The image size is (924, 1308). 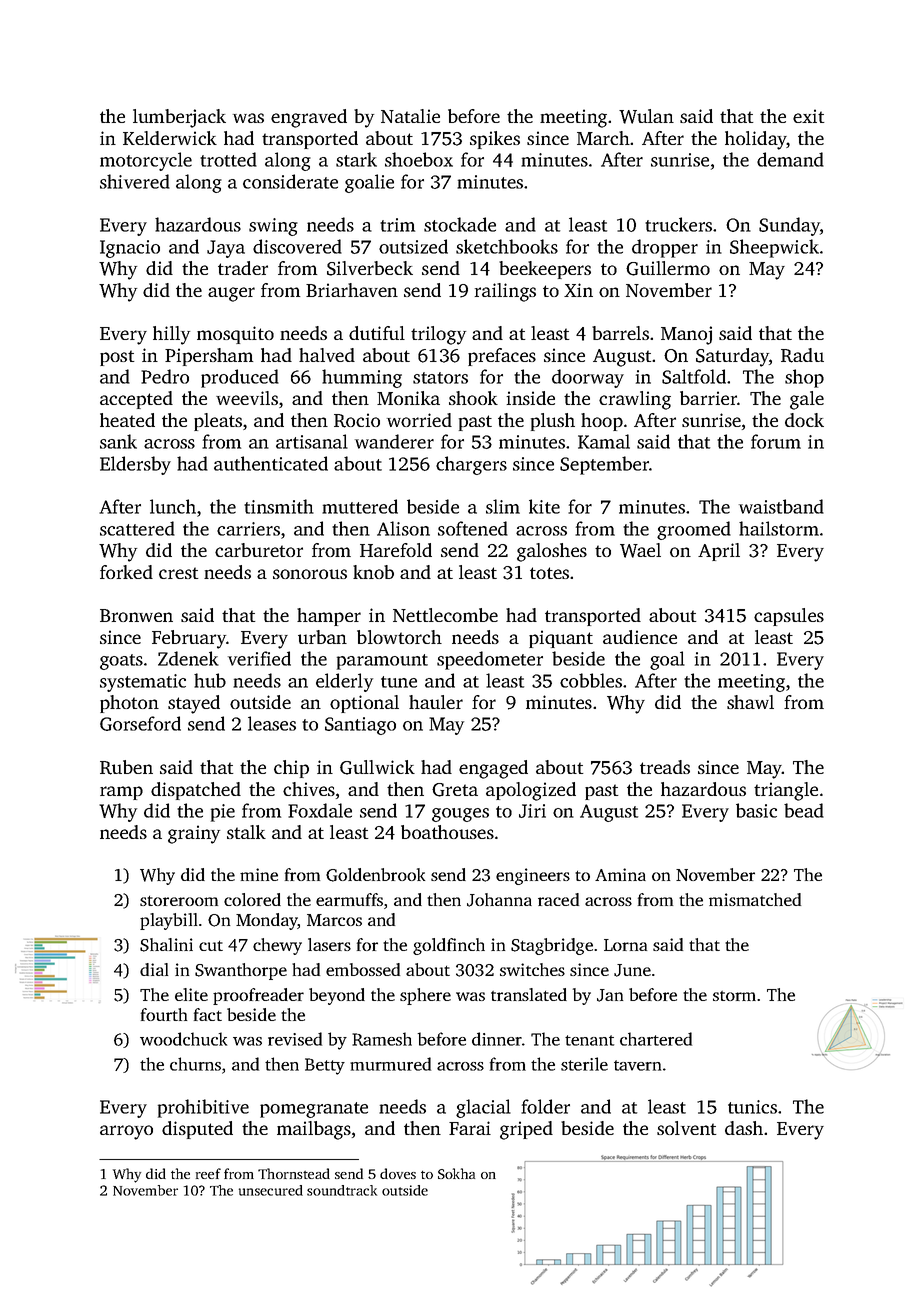 I want to click on Jaya, so click(x=226, y=249).
